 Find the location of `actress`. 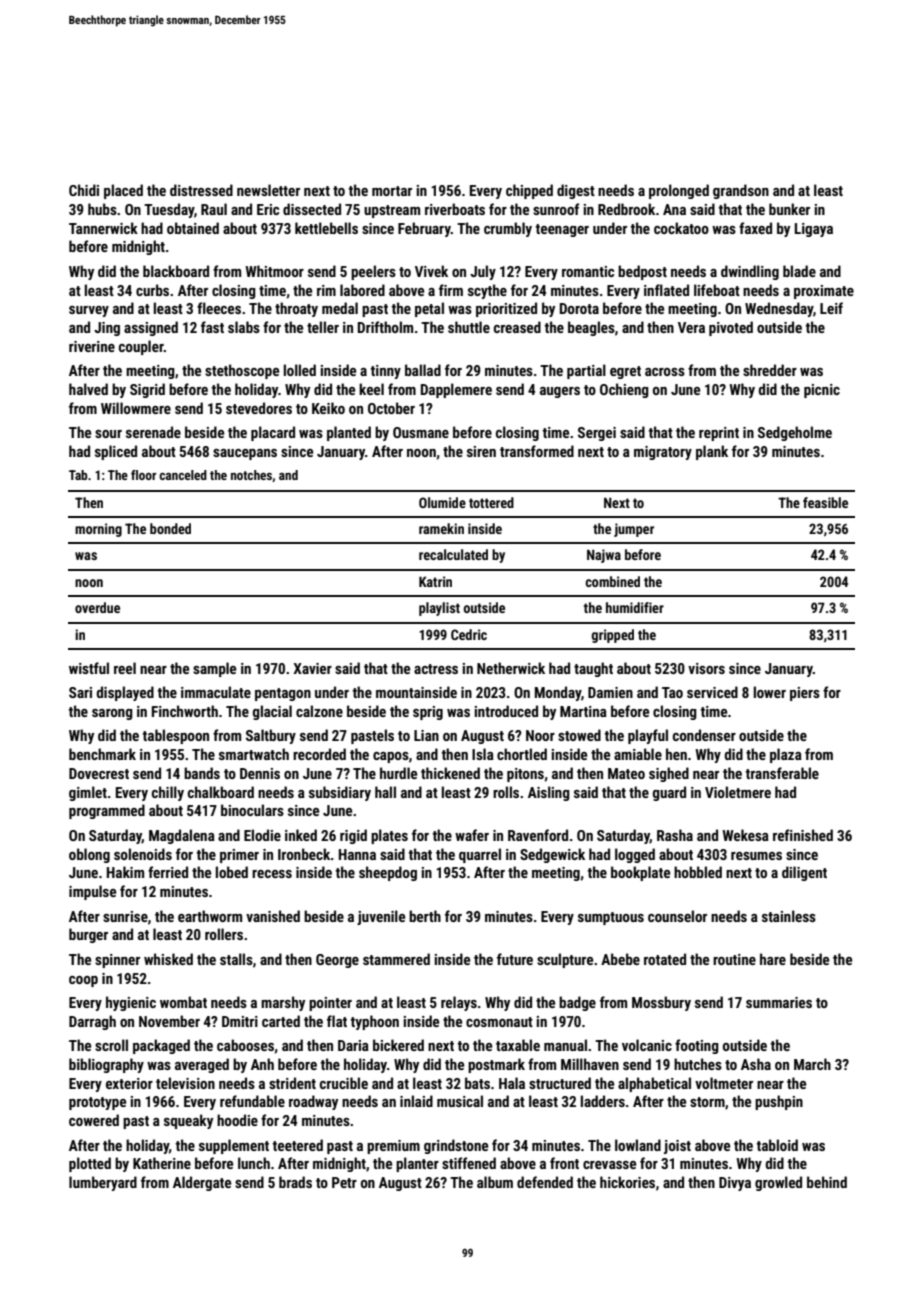

actress is located at coordinates (436, 669).
